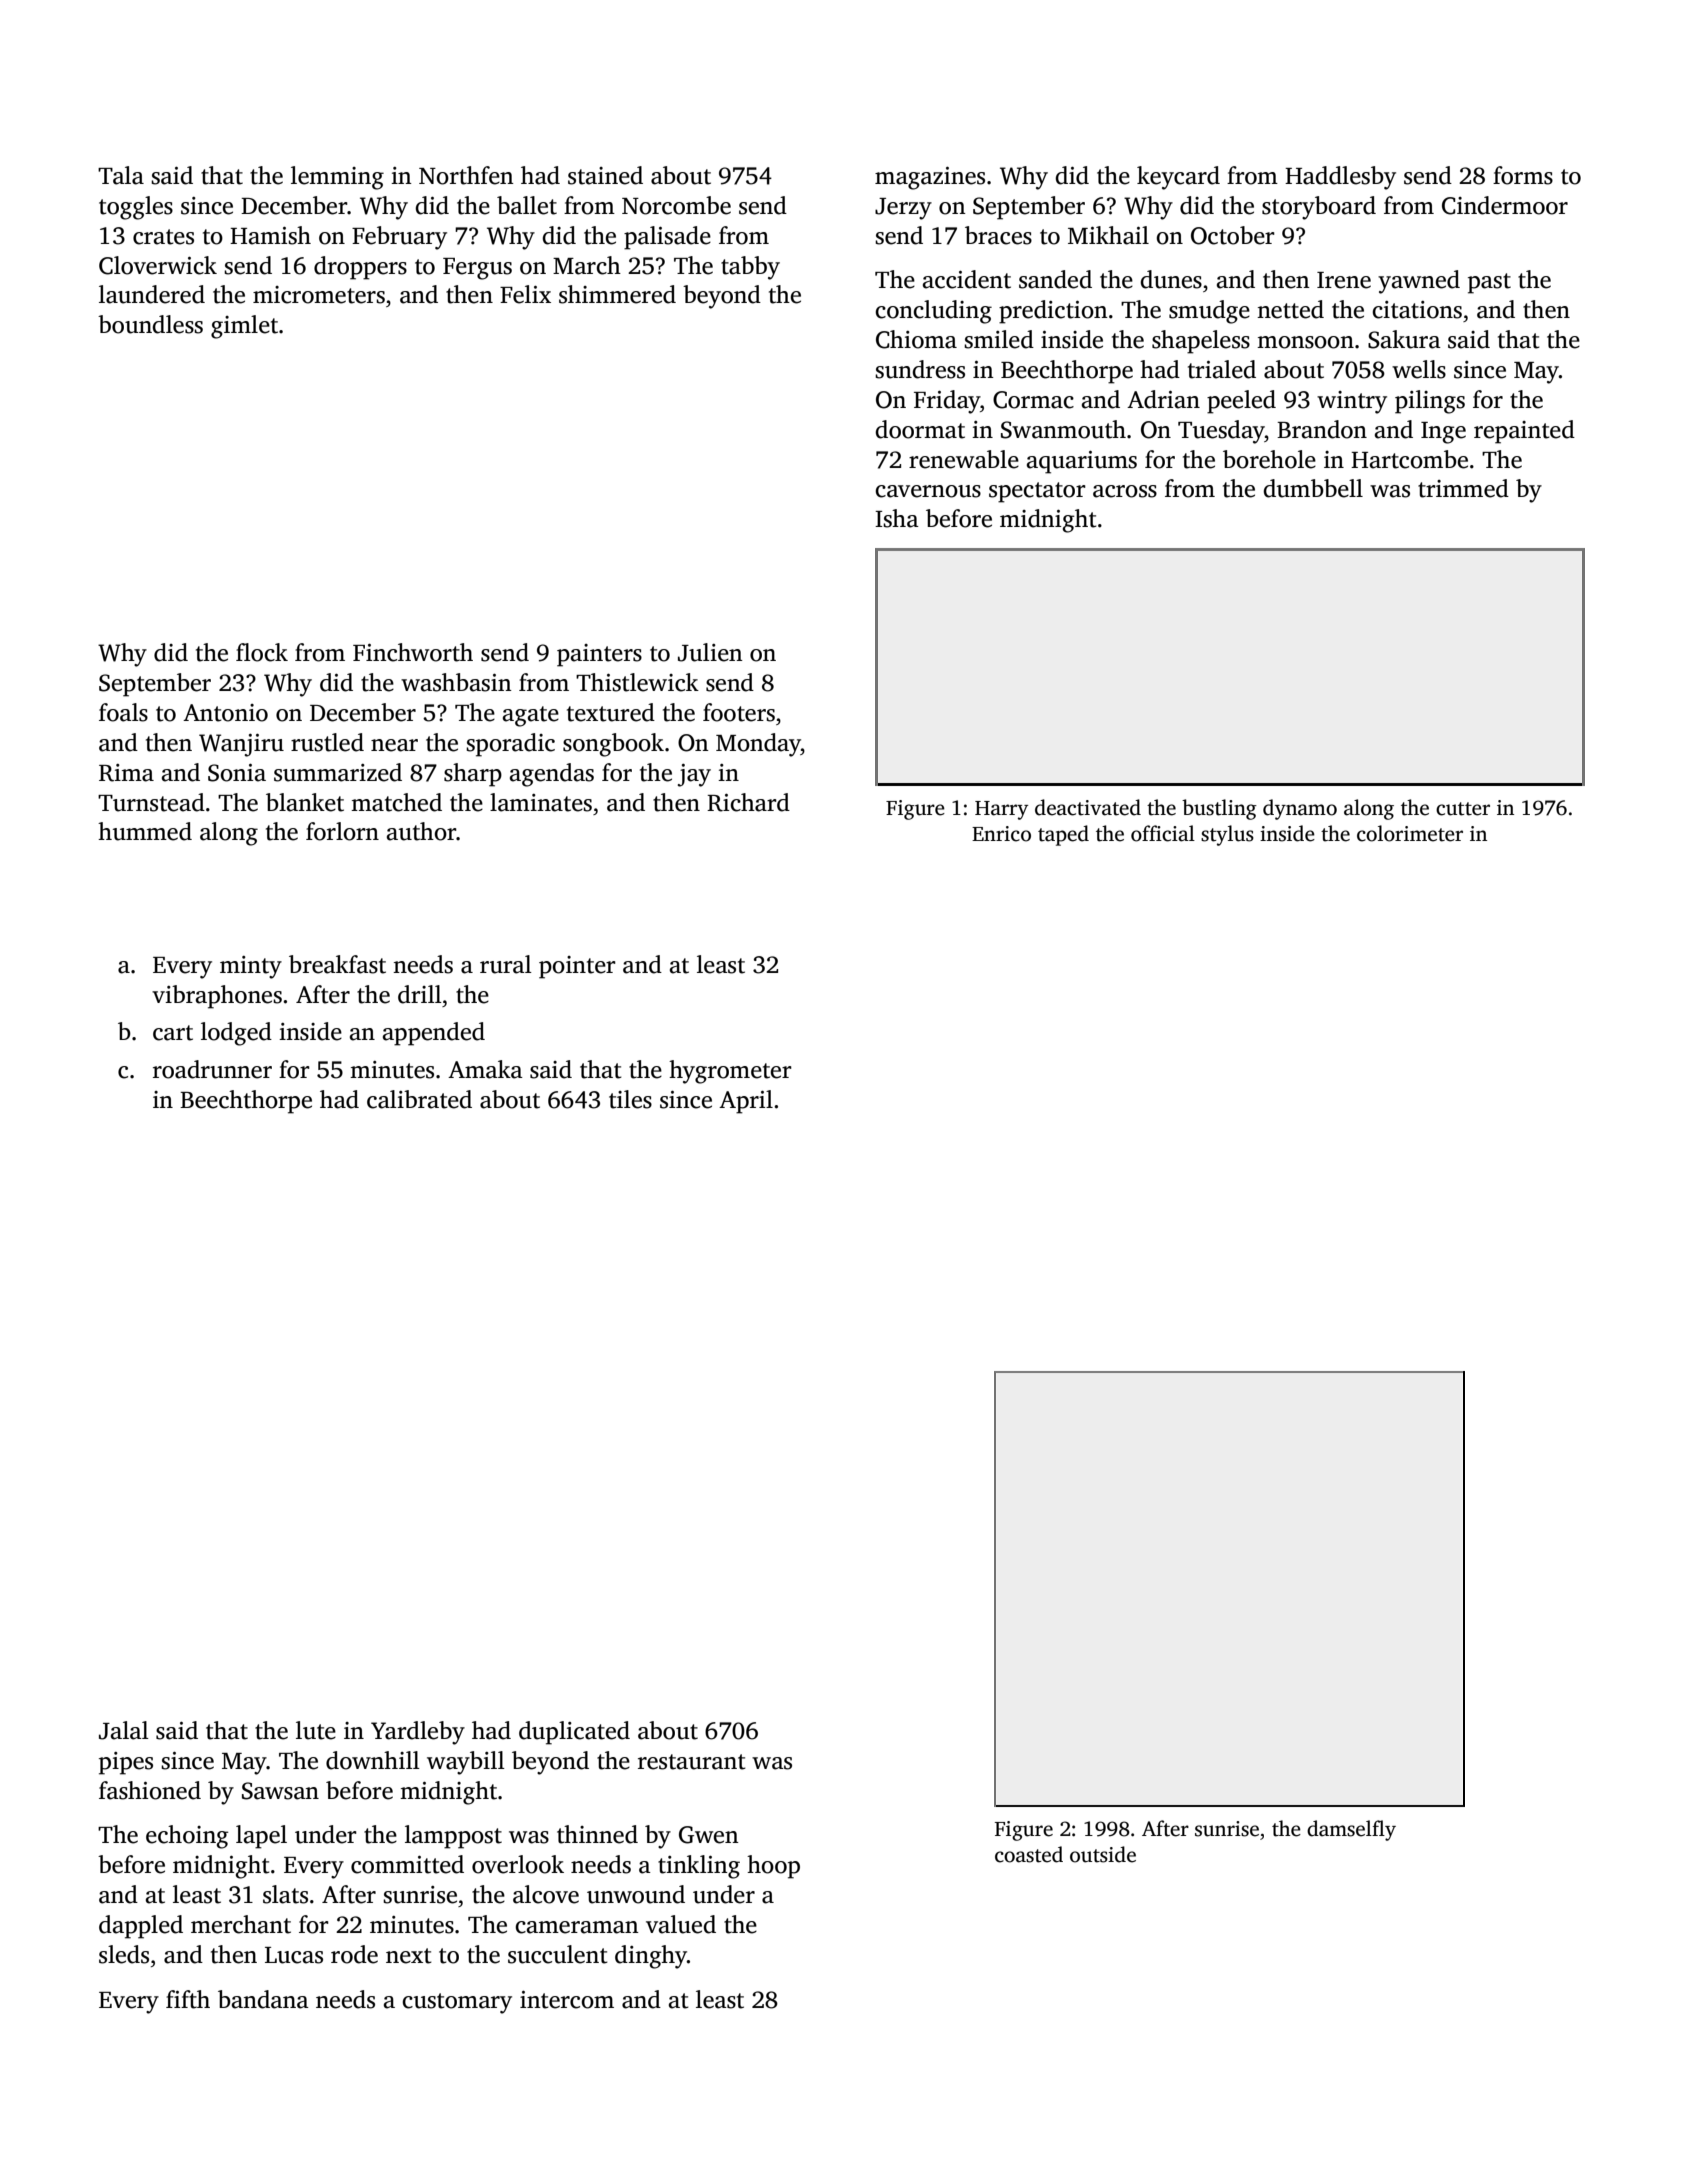 This document has width=1683, height=2178. What do you see at coordinates (676, 205) in the document?
I see `Norcombe` at bounding box center [676, 205].
